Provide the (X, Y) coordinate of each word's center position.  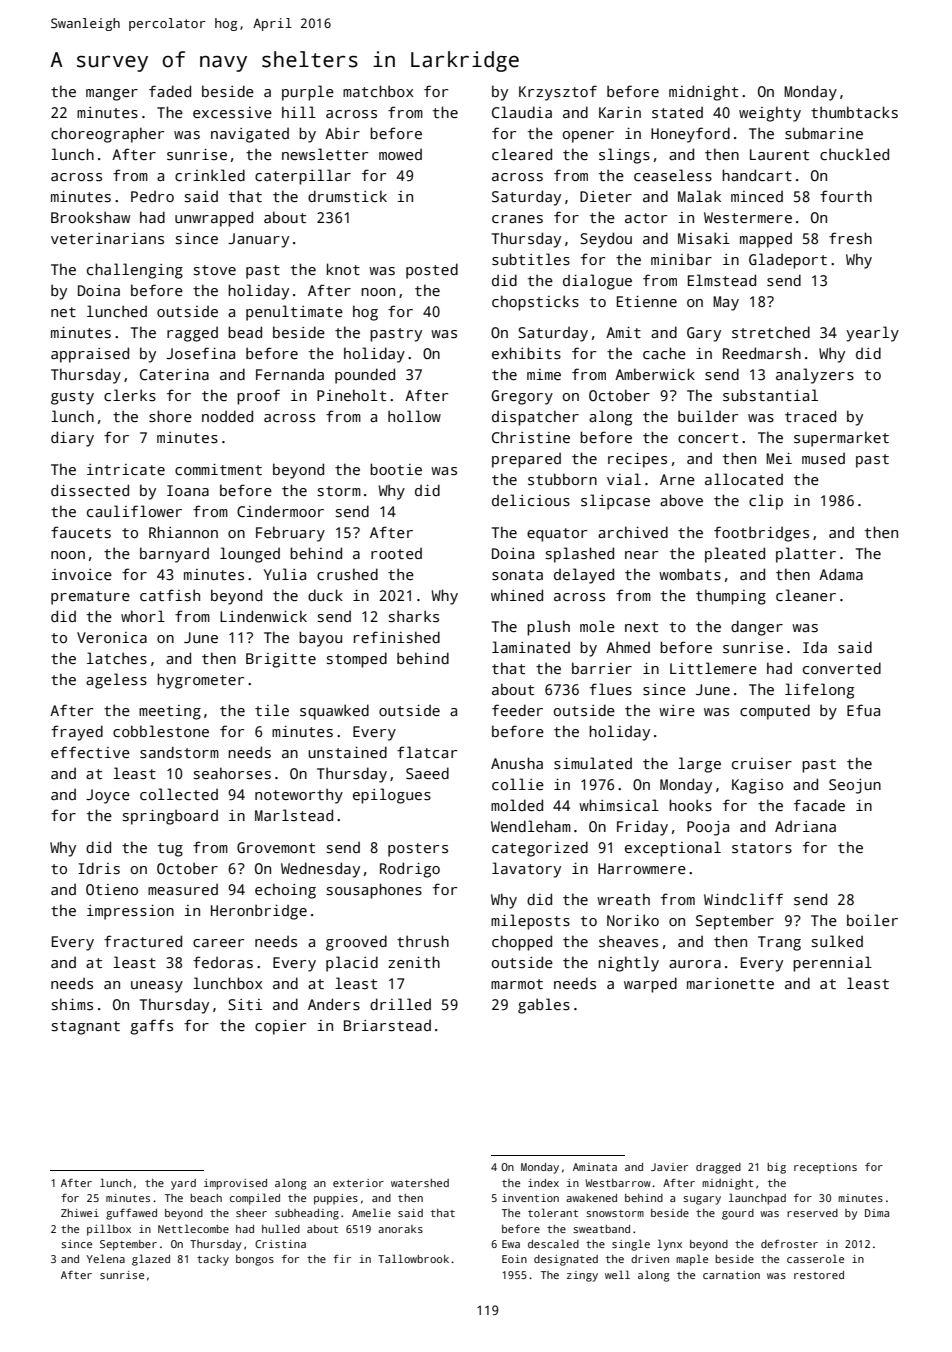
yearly (872, 334)
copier (280, 1027)
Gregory (522, 397)
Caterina (174, 374)
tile (272, 710)
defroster (789, 1244)
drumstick (347, 196)
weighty (770, 114)
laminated (531, 647)
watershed (420, 1183)
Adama (841, 574)
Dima (877, 1213)
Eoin (514, 1259)
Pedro (152, 196)
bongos (255, 1260)
